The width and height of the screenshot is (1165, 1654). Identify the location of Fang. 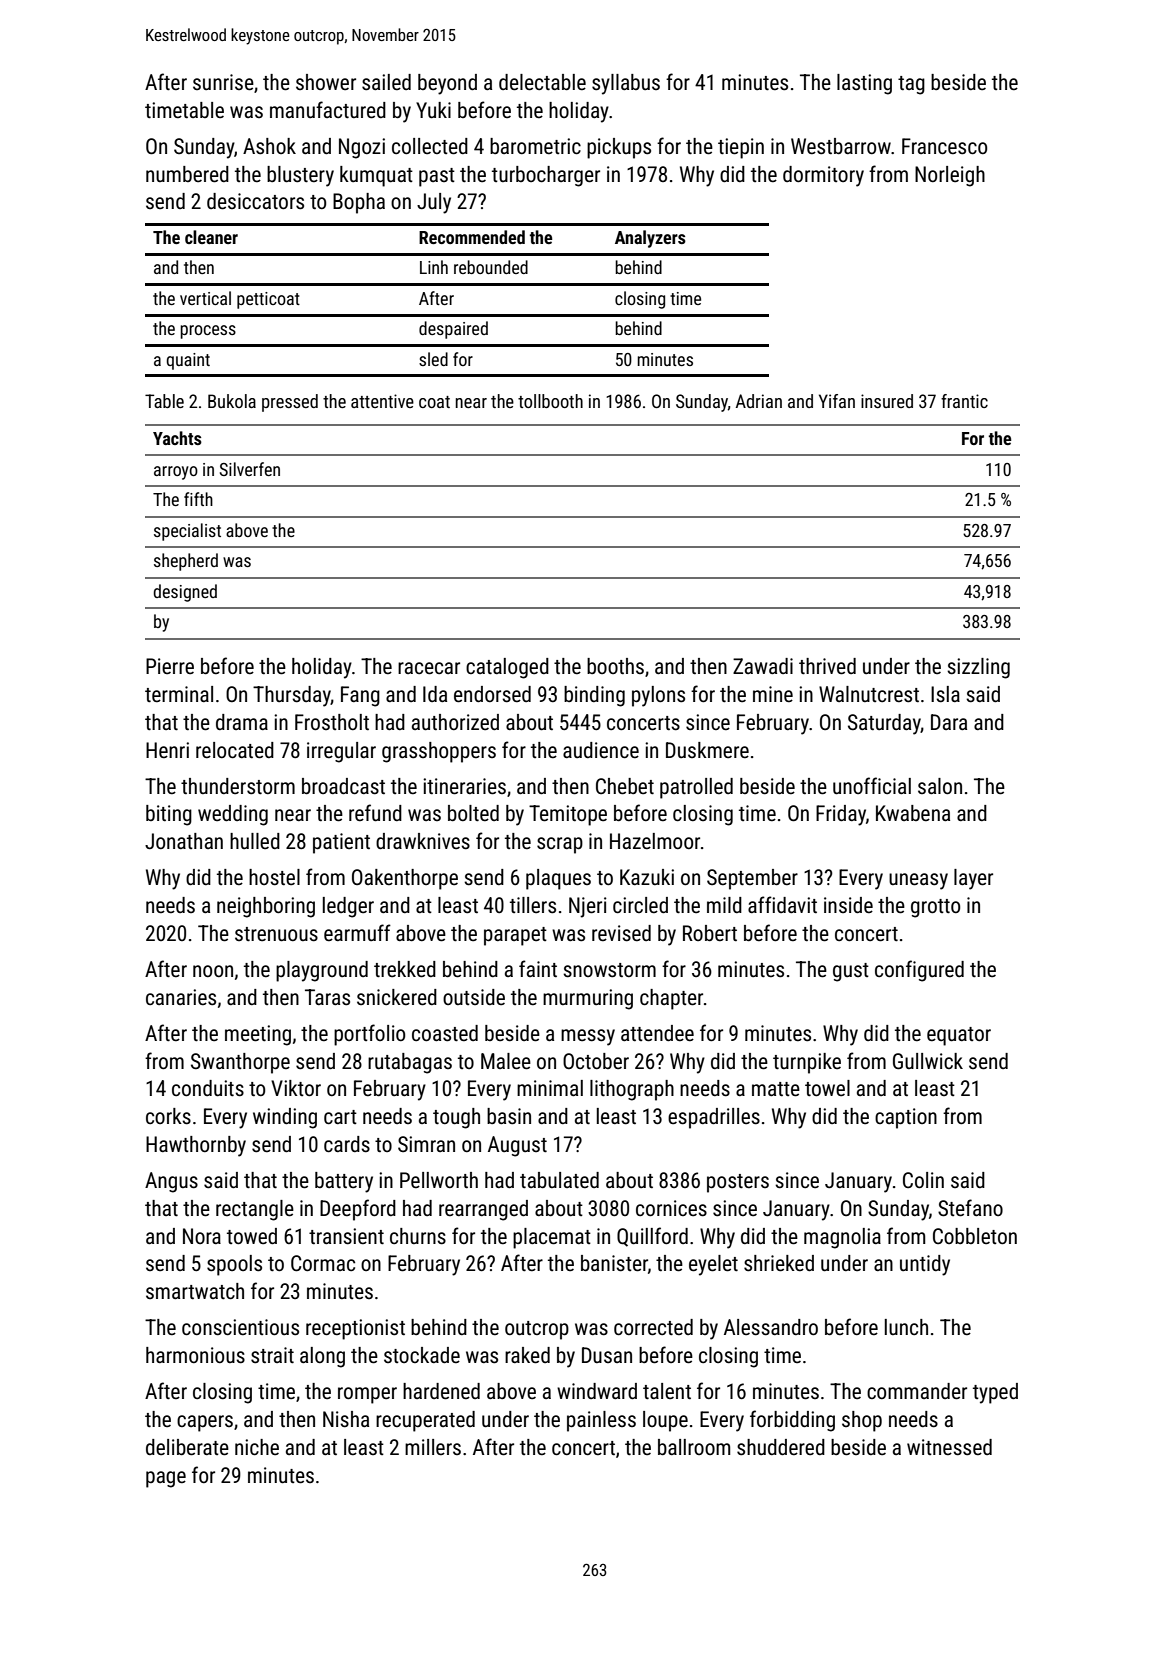
(360, 696).
